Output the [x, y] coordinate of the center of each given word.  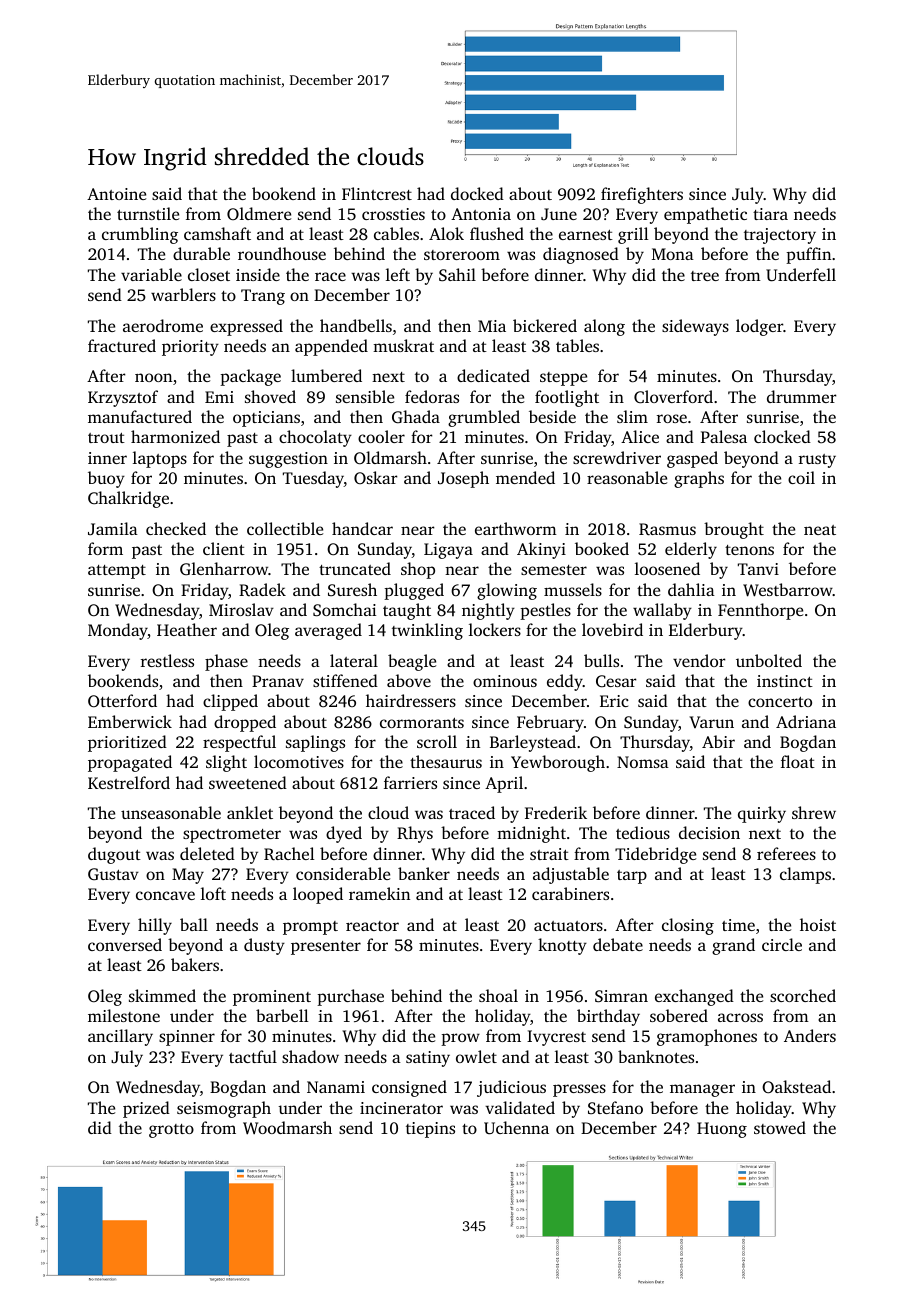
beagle [412, 662]
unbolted [769, 660]
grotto [171, 1131]
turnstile [148, 213]
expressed [246, 327]
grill [633, 235]
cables [396, 233]
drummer [802, 396]
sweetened [248, 782]
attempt [117, 572]
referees [786, 853]
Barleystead [533, 743]
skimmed [162, 995]
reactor [372, 926]
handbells [356, 325]
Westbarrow [788, 590]
